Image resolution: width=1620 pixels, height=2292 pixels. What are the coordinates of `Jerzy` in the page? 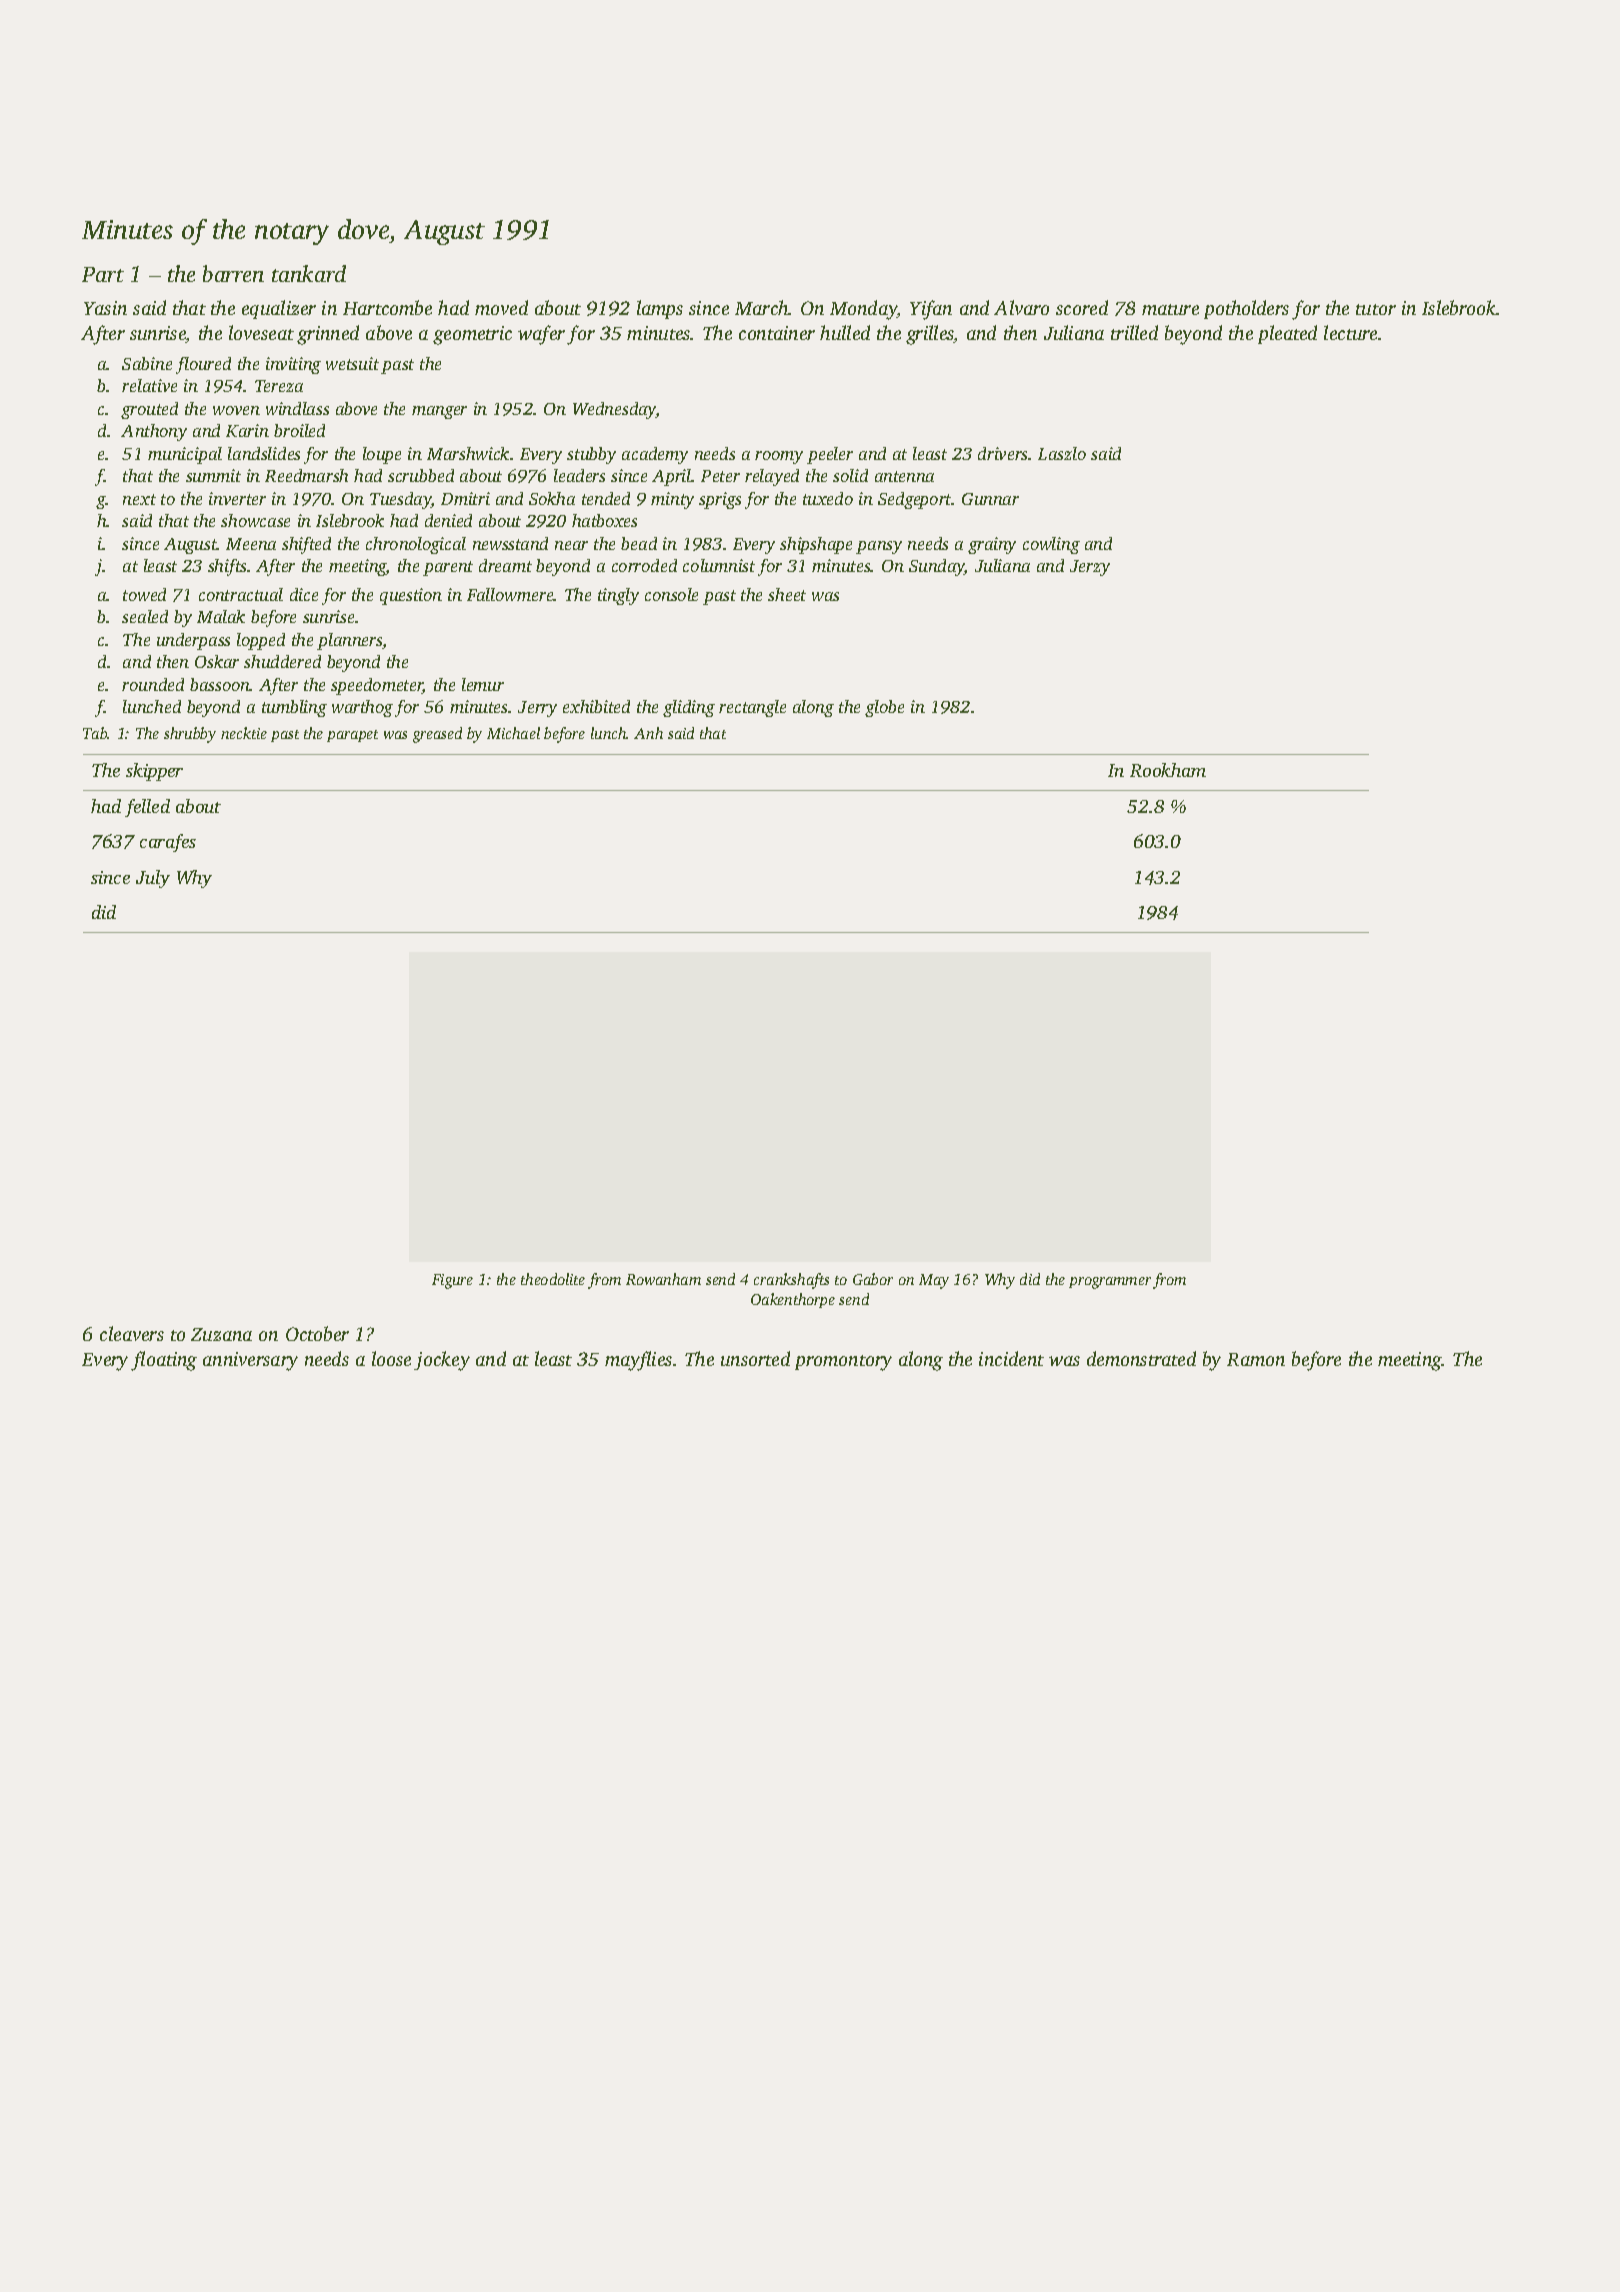 It's located at (1090, 568).
